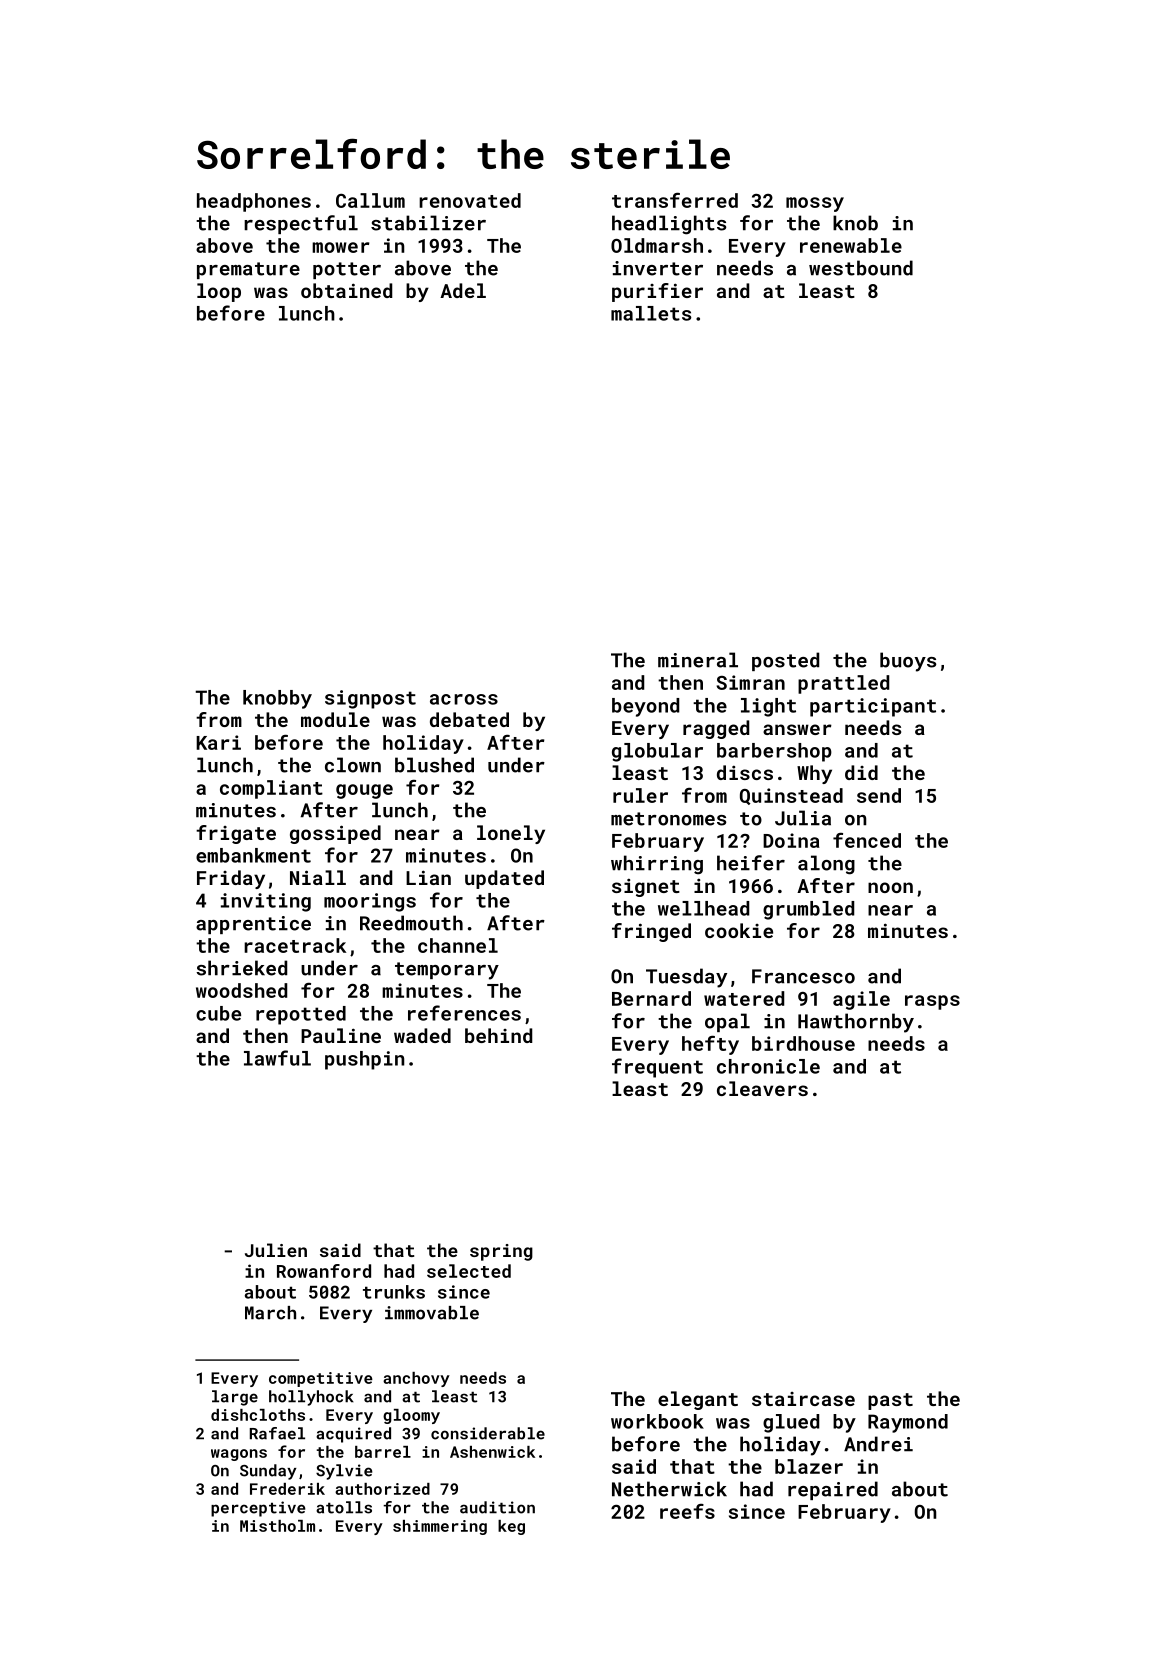 This image has width=1165, height=1654. What do you see at coordinates (815, 204) in the image?
I see `mossy` at bounding box center [815, 204].
